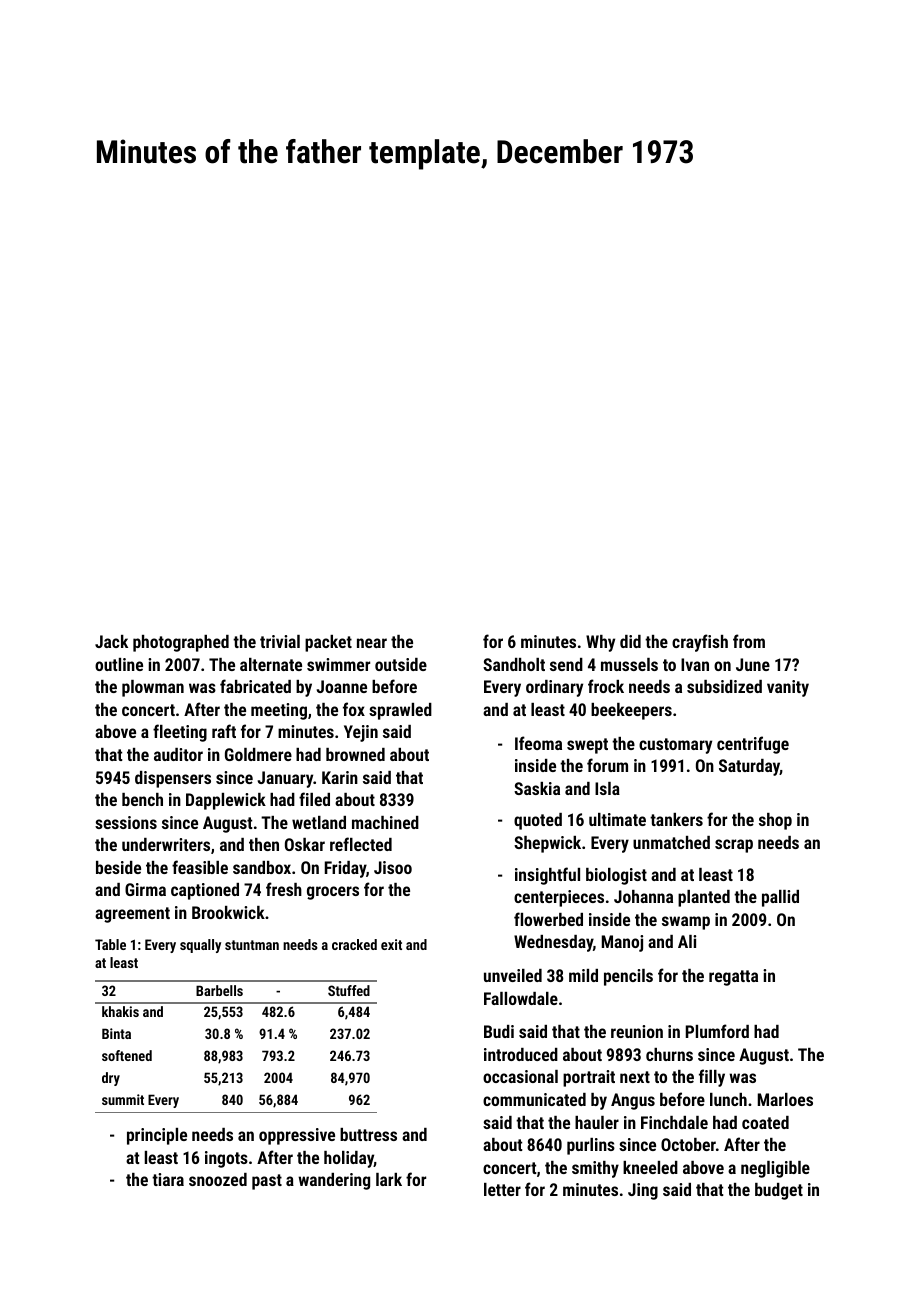  Describe the element at coordinates (749, 641) in the page. I see `from` at that location.
